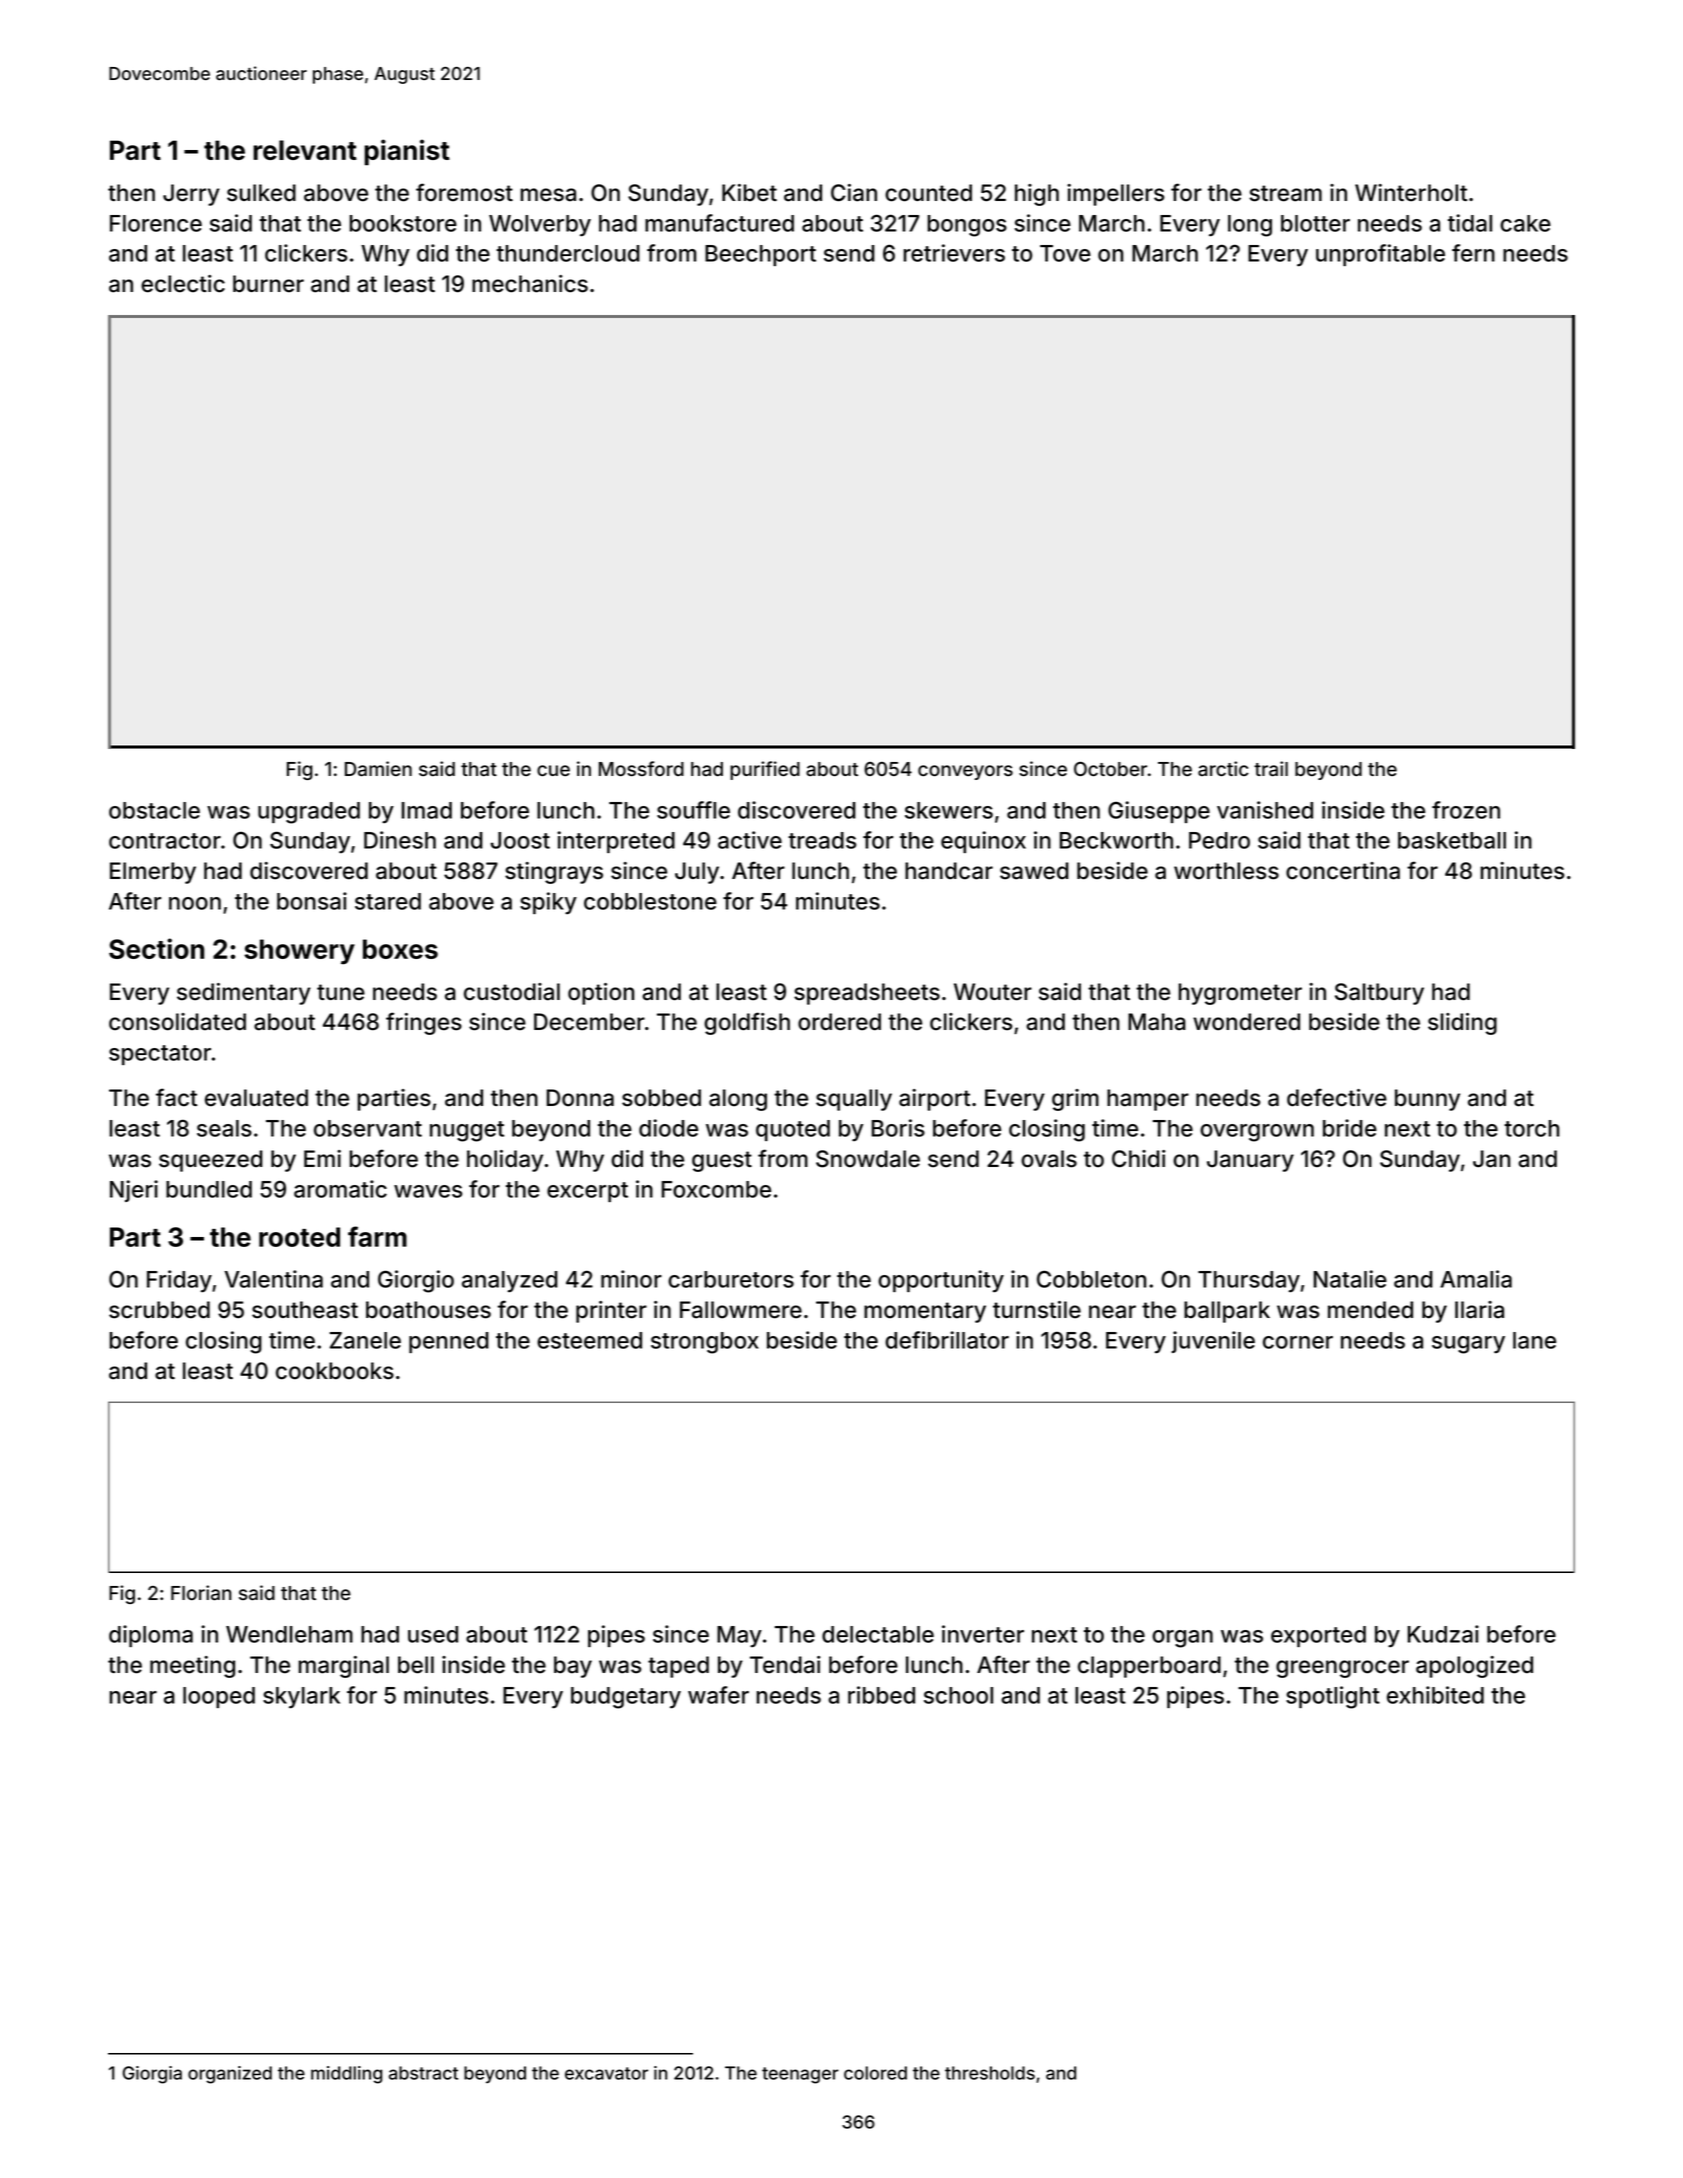  What do you see at coordinates (154, 810) in the screenshot?
I see `obstacle` at bounding box center [154, 810].
